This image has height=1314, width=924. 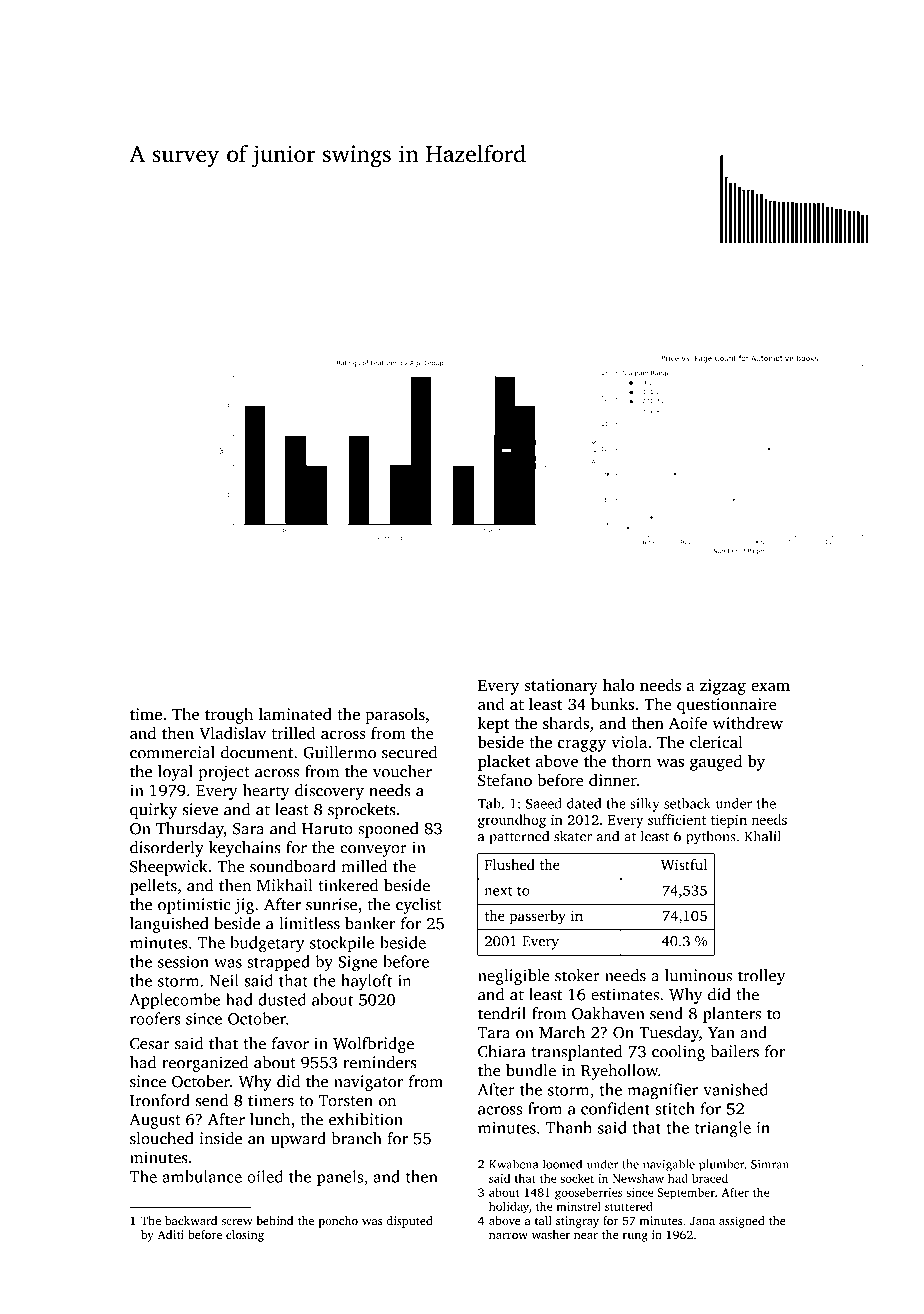 I want to click on Kwabena, so click(x=514, y=1164).
